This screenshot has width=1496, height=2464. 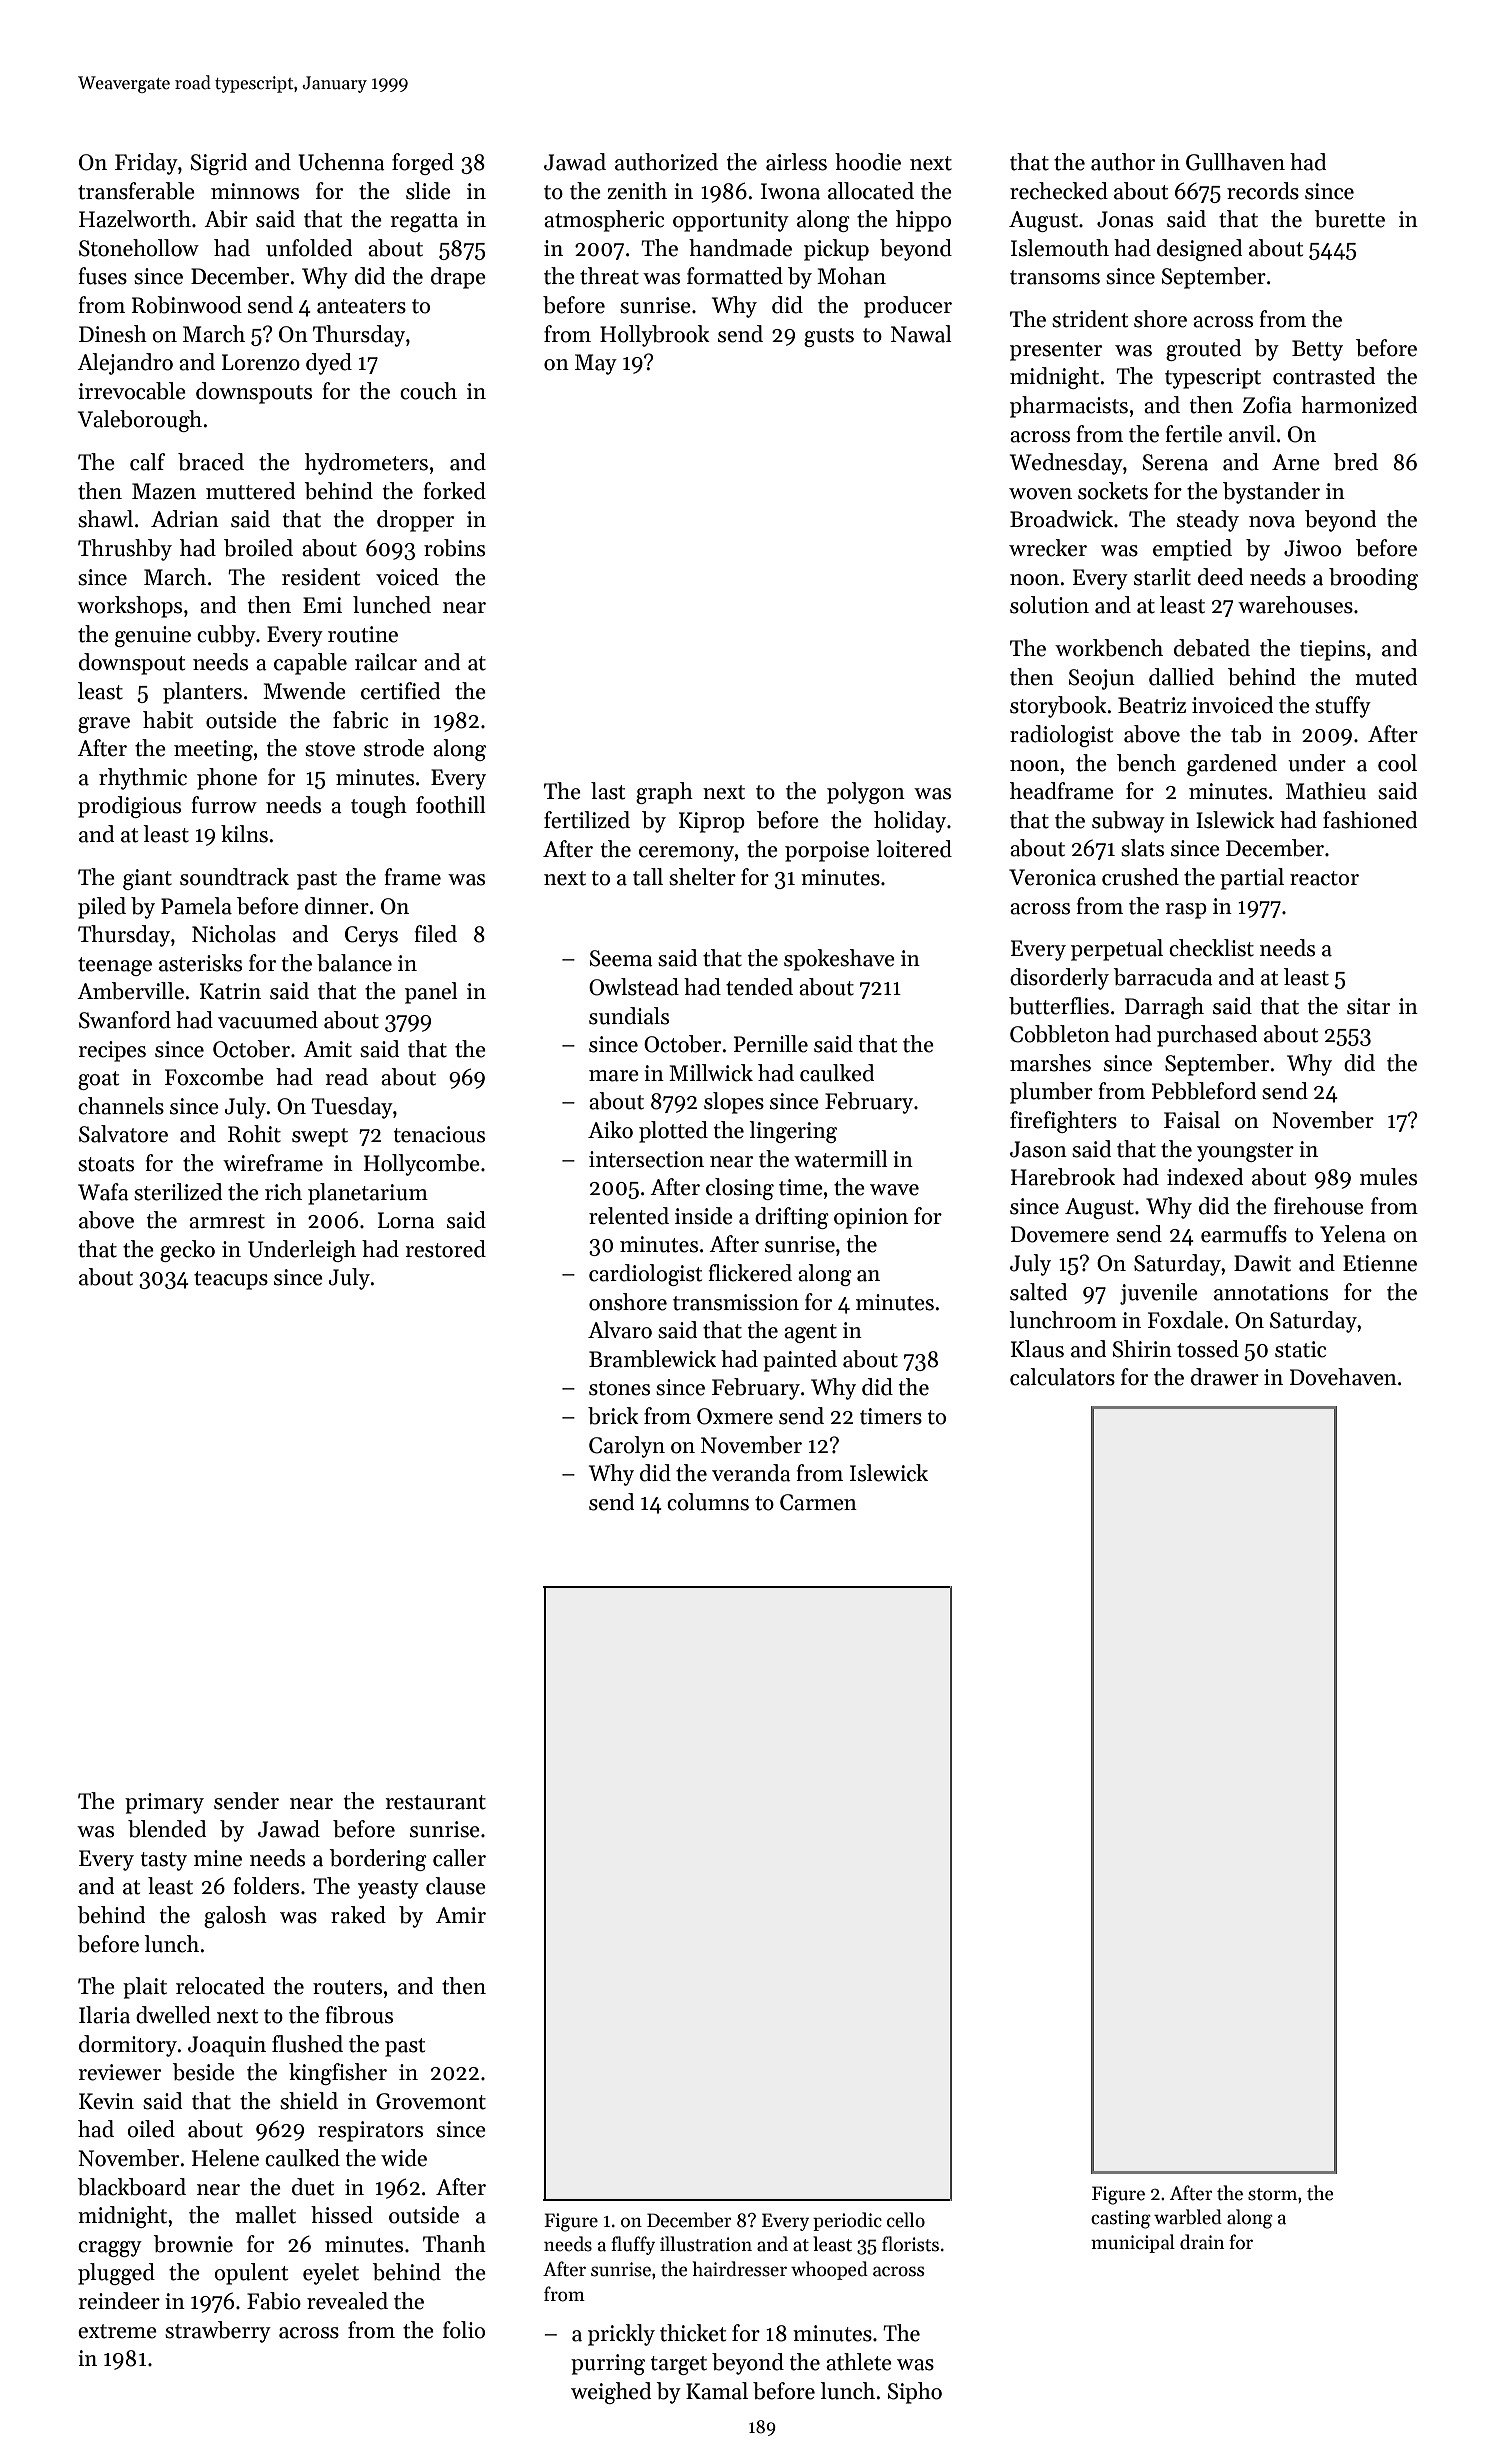 What do you see at coordinates (818, 1502) in the screenshot?
I see `Carmen` at bounding box center [818, 1502].
